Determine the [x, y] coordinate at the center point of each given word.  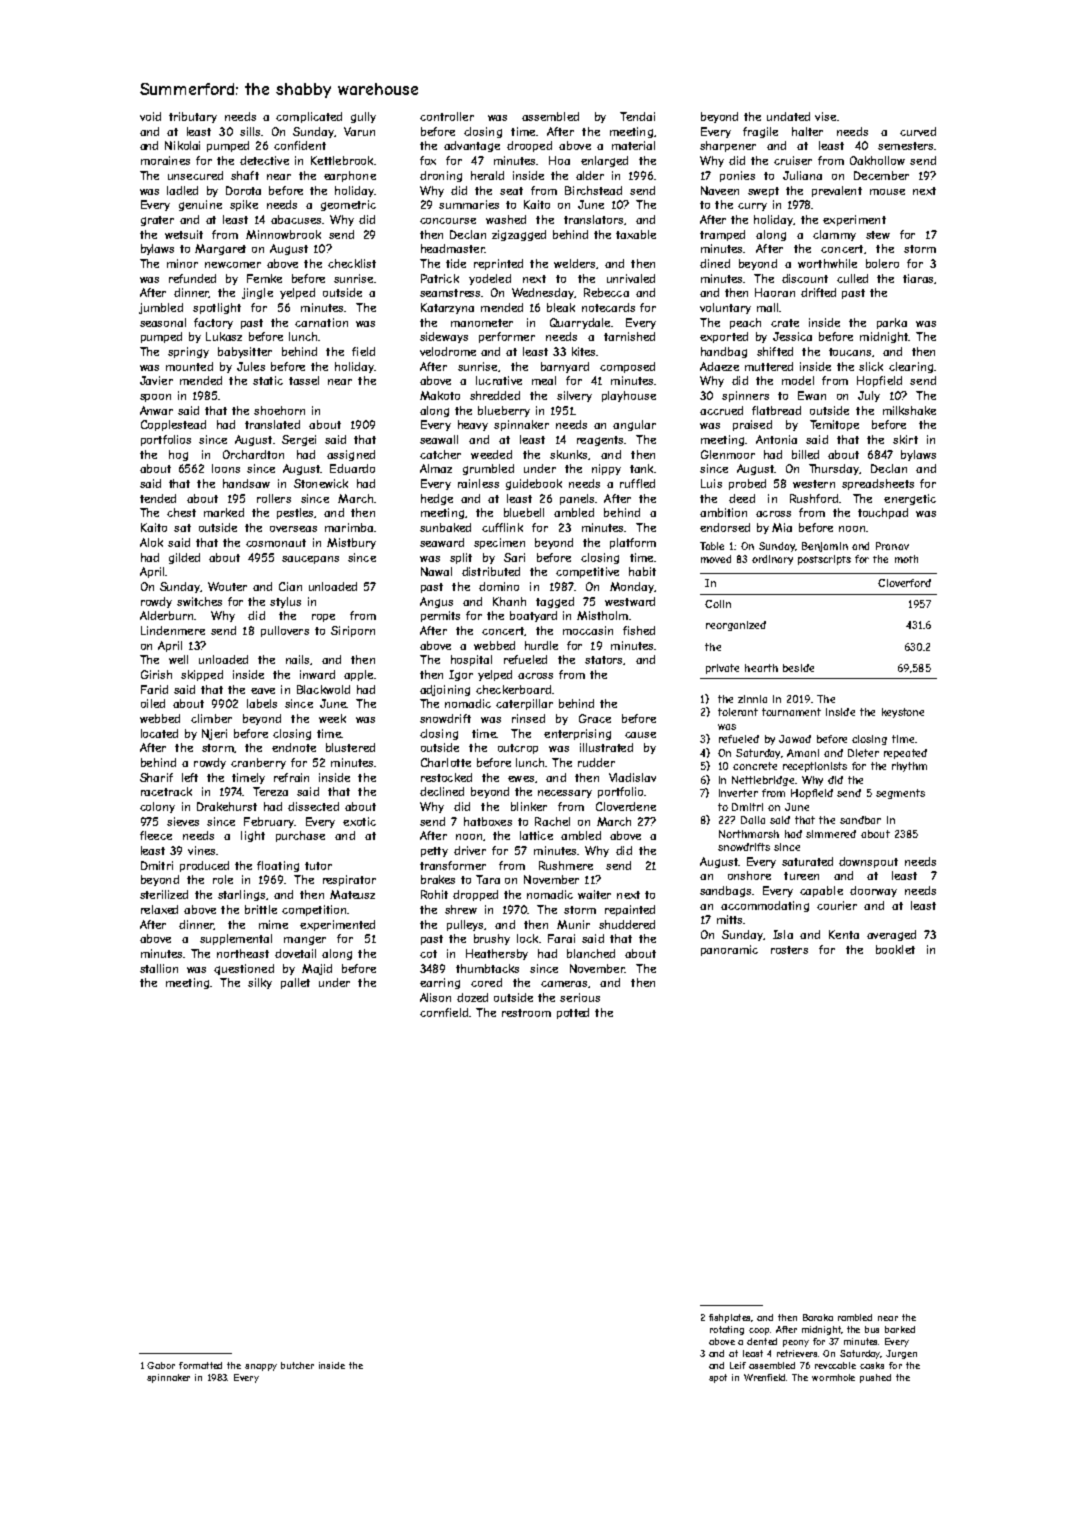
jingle [257, 293]
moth [906, 559]
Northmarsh [749, 834]
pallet [295, 983]
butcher [297, 1365]
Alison [435, 997]
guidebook [534, 484]
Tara [488, 879]
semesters [905, 146]
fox [428, 160]
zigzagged [519, 235]
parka [892, 323]
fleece [156, 835]
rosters [789, 950]
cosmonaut [276, 543]
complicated [309, 117]
